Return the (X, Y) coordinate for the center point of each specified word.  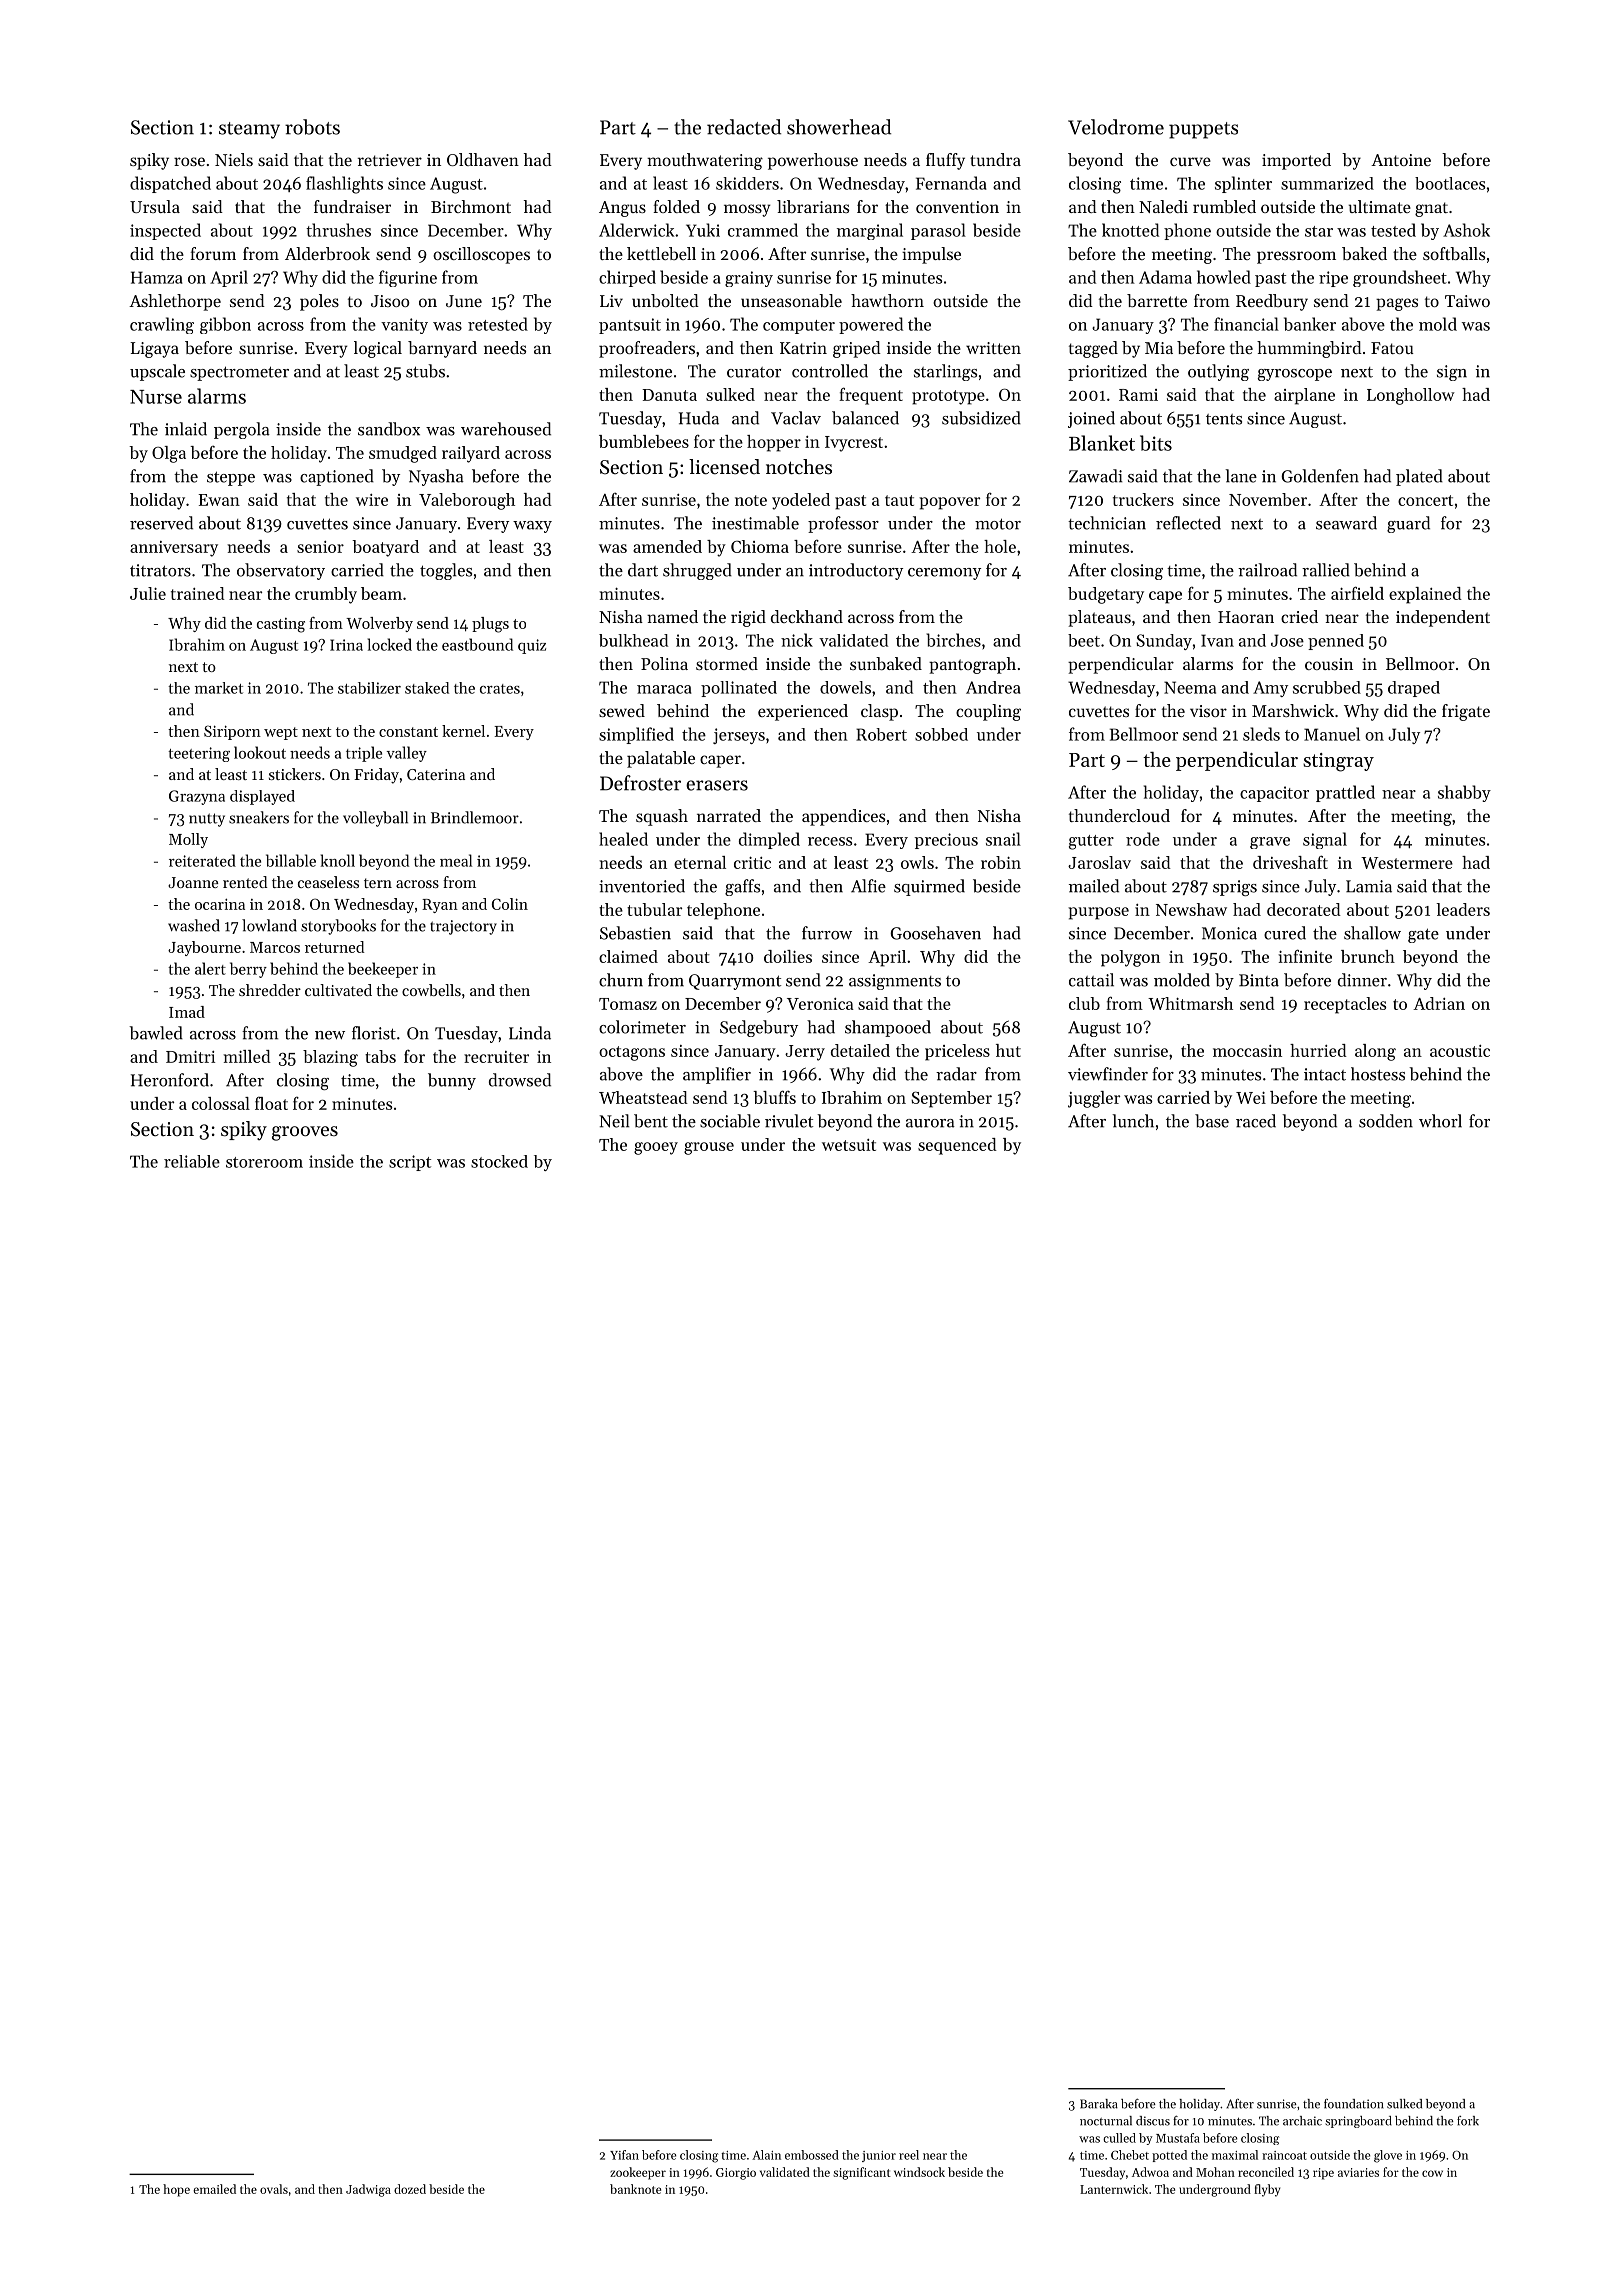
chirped (627, 278)
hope (176, 2190)
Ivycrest (854, 444)
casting (281, 625)
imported (1296, 161)
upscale (157, 372)
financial (1246, 324)
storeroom (264, 1162)
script (410, 1163)
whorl (1440, 1121)
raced (1256, 1121)
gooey (656, 1148)
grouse (709, 1148)
